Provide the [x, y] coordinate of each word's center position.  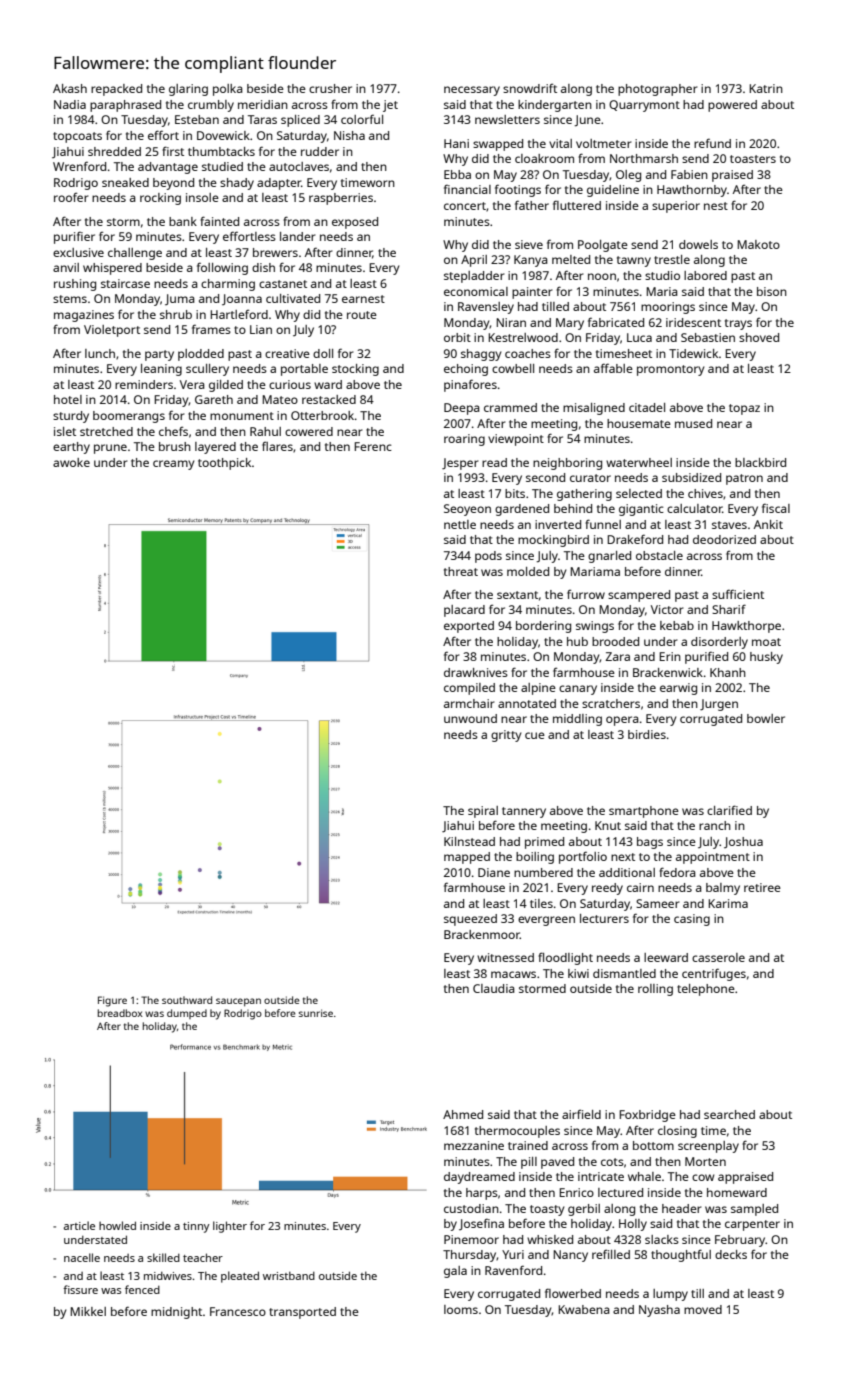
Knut [608, 825]
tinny [196, 1227]
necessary [472, 91]
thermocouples [517, 1132]
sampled [754, 1210]
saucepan [238, 1002]
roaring [464, 440]
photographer [658, 90]
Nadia [70, 104]
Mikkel [88, 1311]
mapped [467, 858]
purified [706, 657]
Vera [192, 384]
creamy [174, 465]
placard [464, 611]
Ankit [768, 524]
